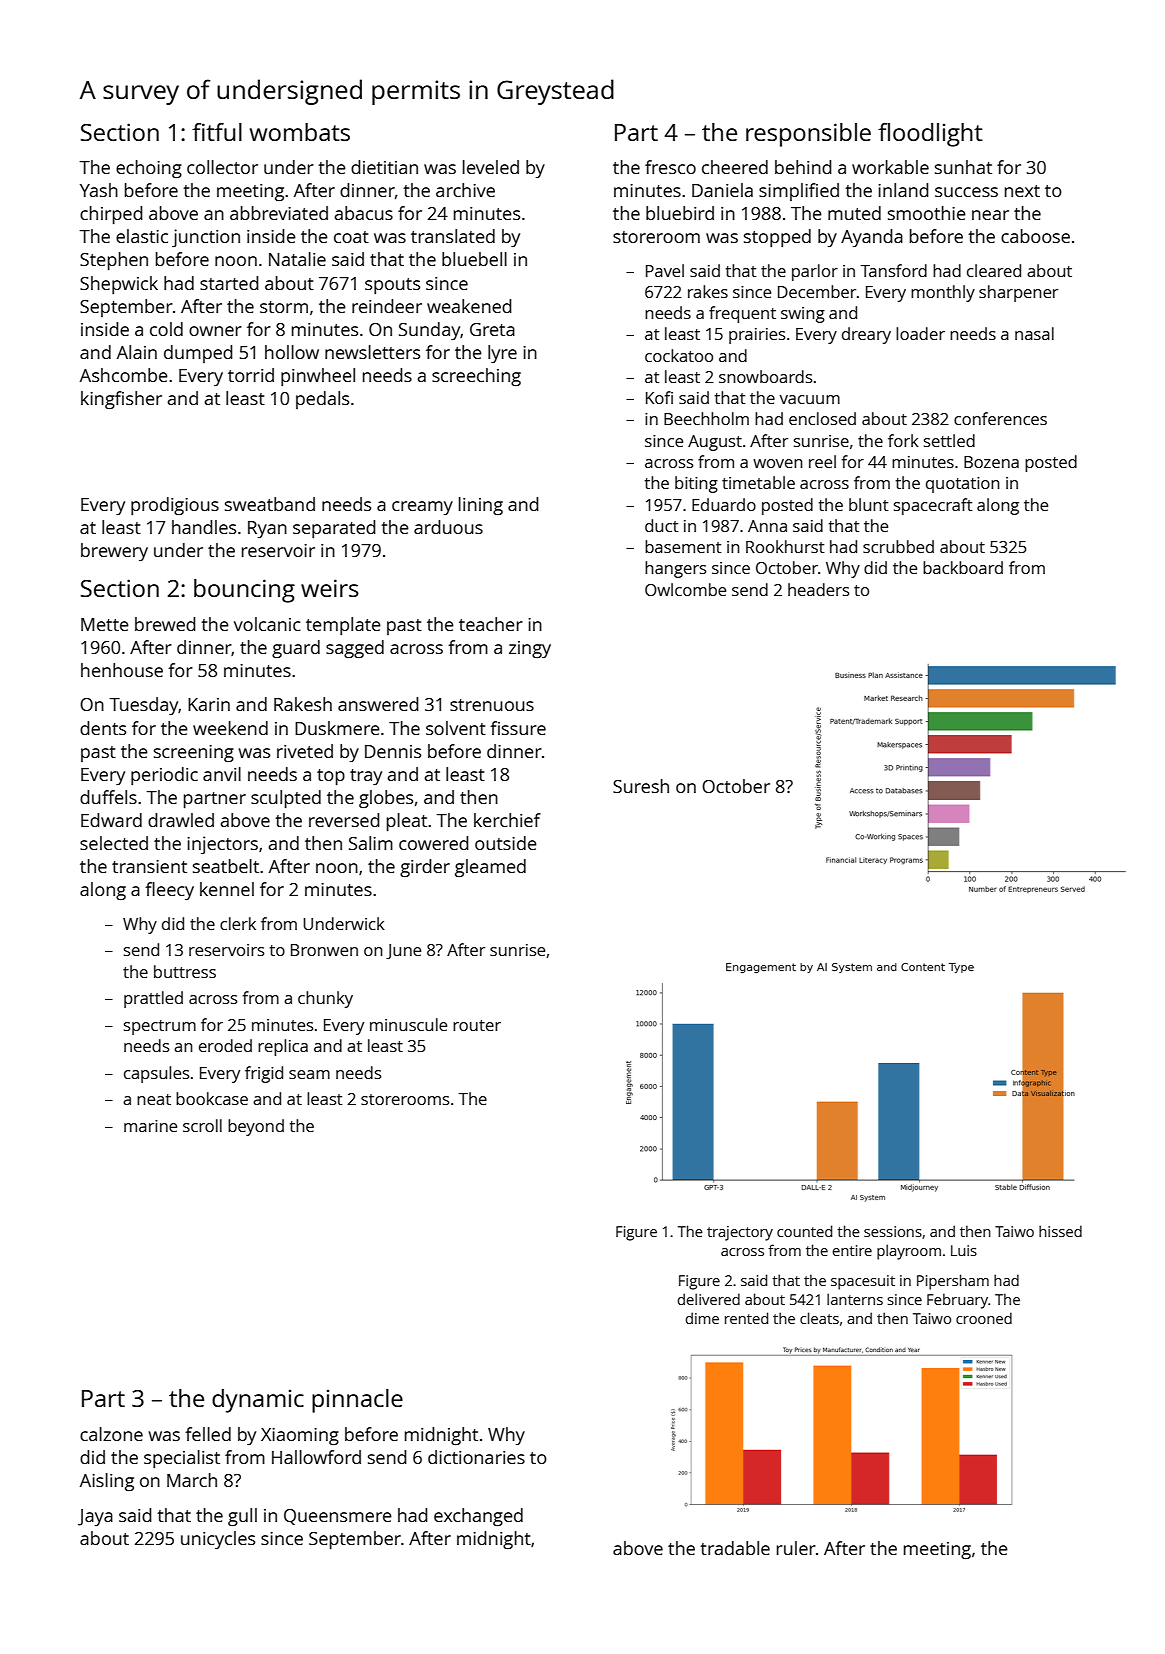 The image size is (1165, 1654). I want to click on dictionaries, so click(476, 1457).
